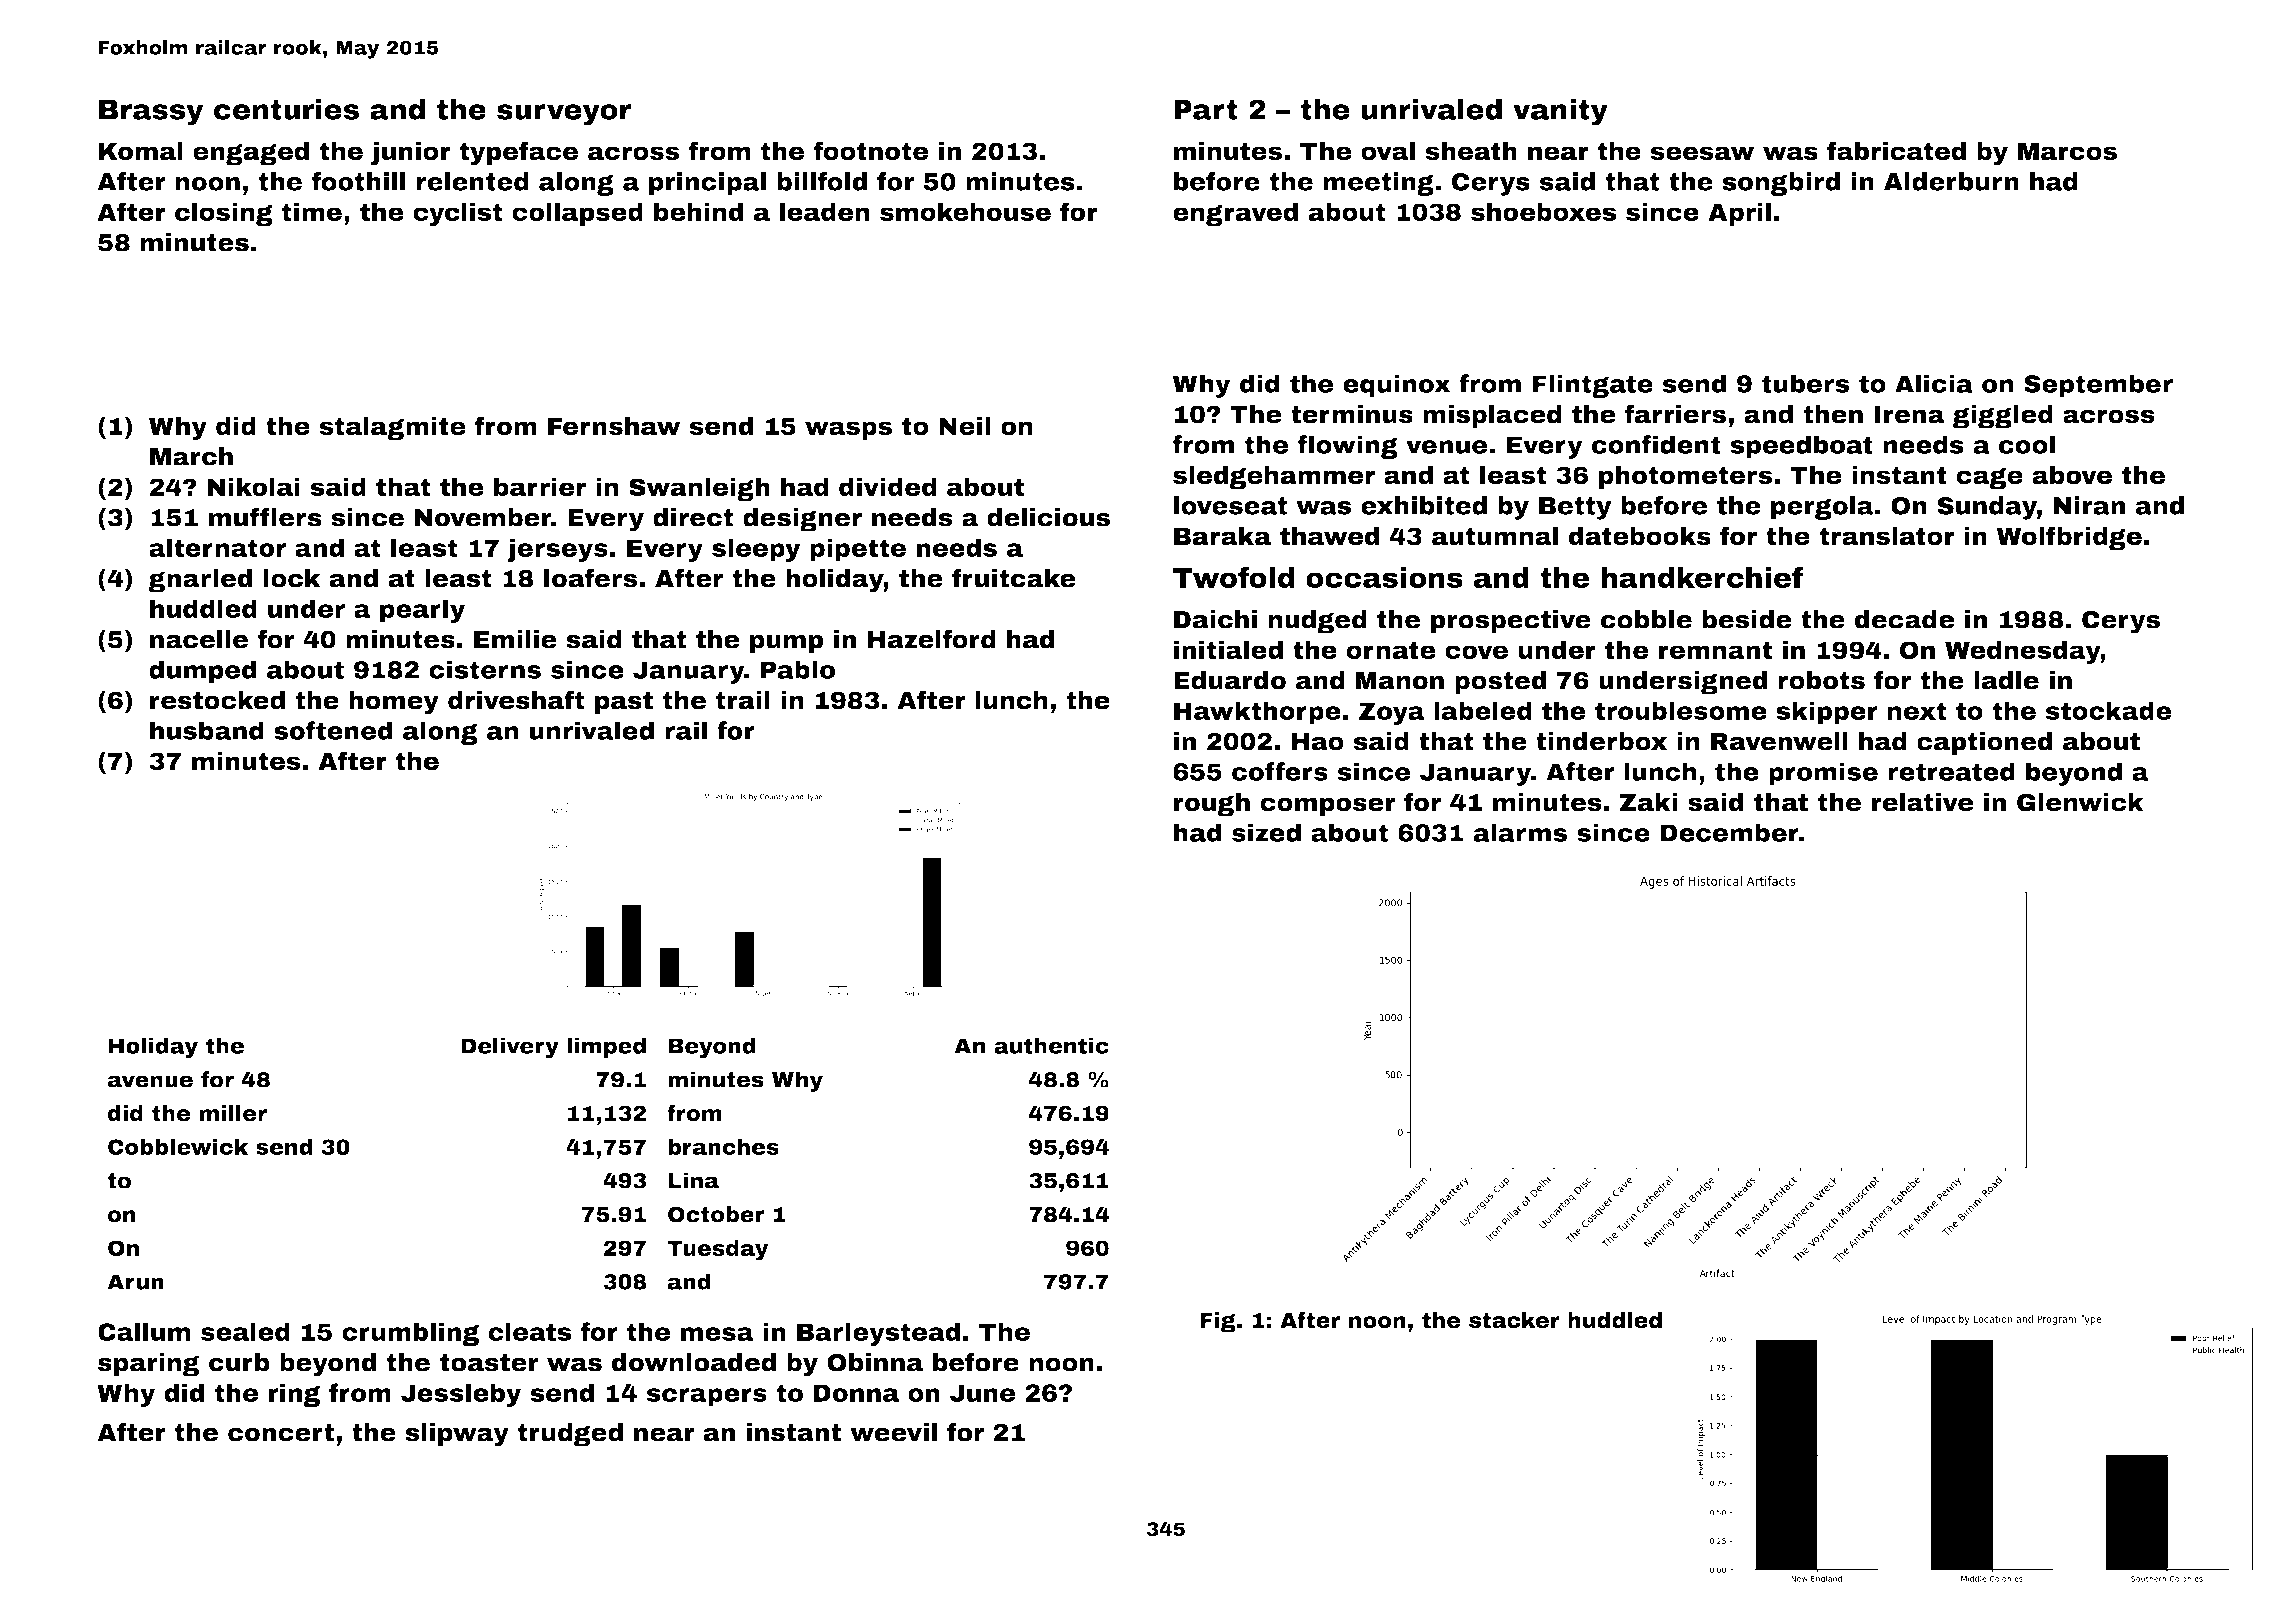 This page has width=2292, height=1620. What do you see at coordinates (1896, 151) in the page?
I see `fabricated` at bounding box center [1896, 151].
